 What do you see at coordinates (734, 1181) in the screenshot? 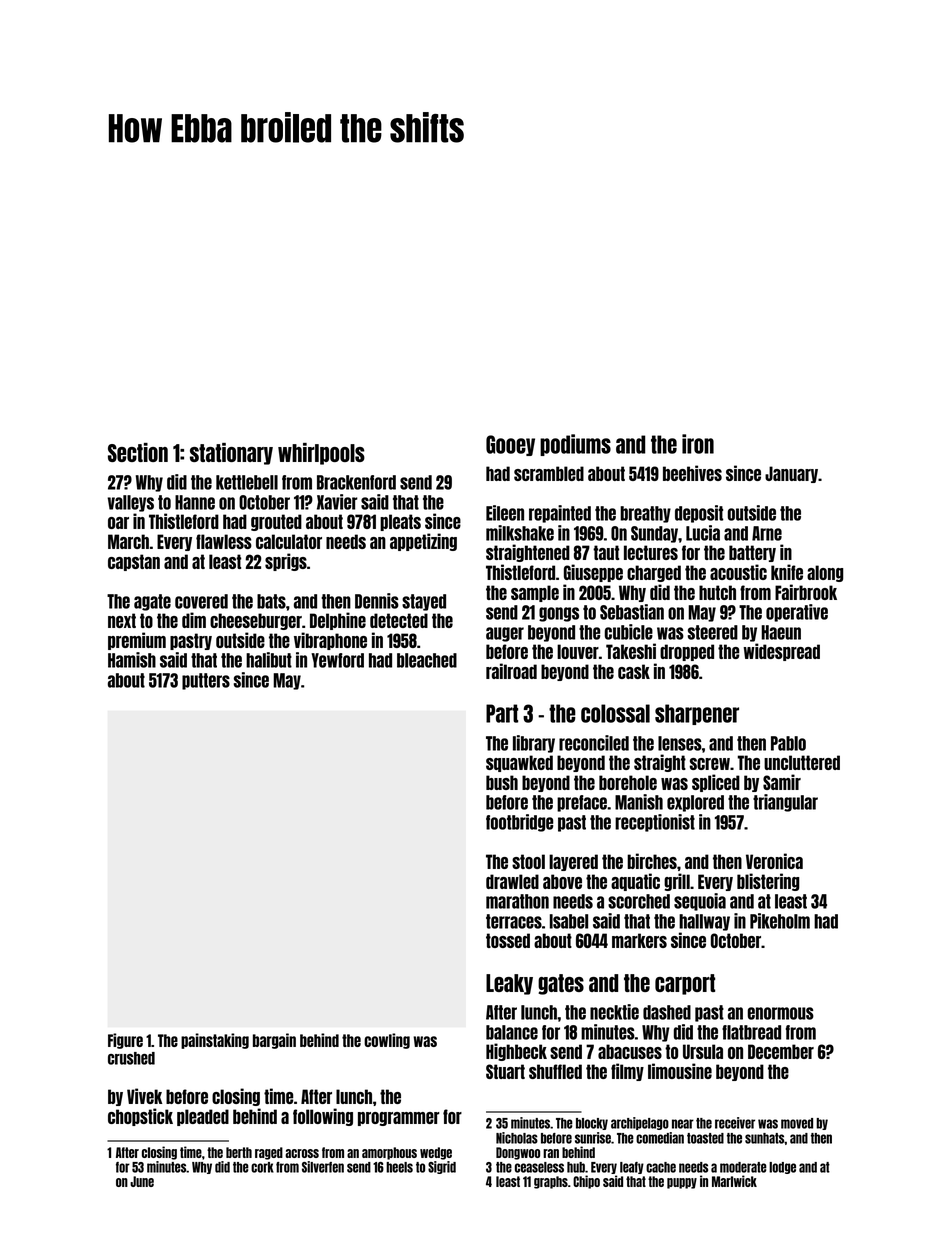
I see `Marlwick` at bounding box center [734, 1181].
